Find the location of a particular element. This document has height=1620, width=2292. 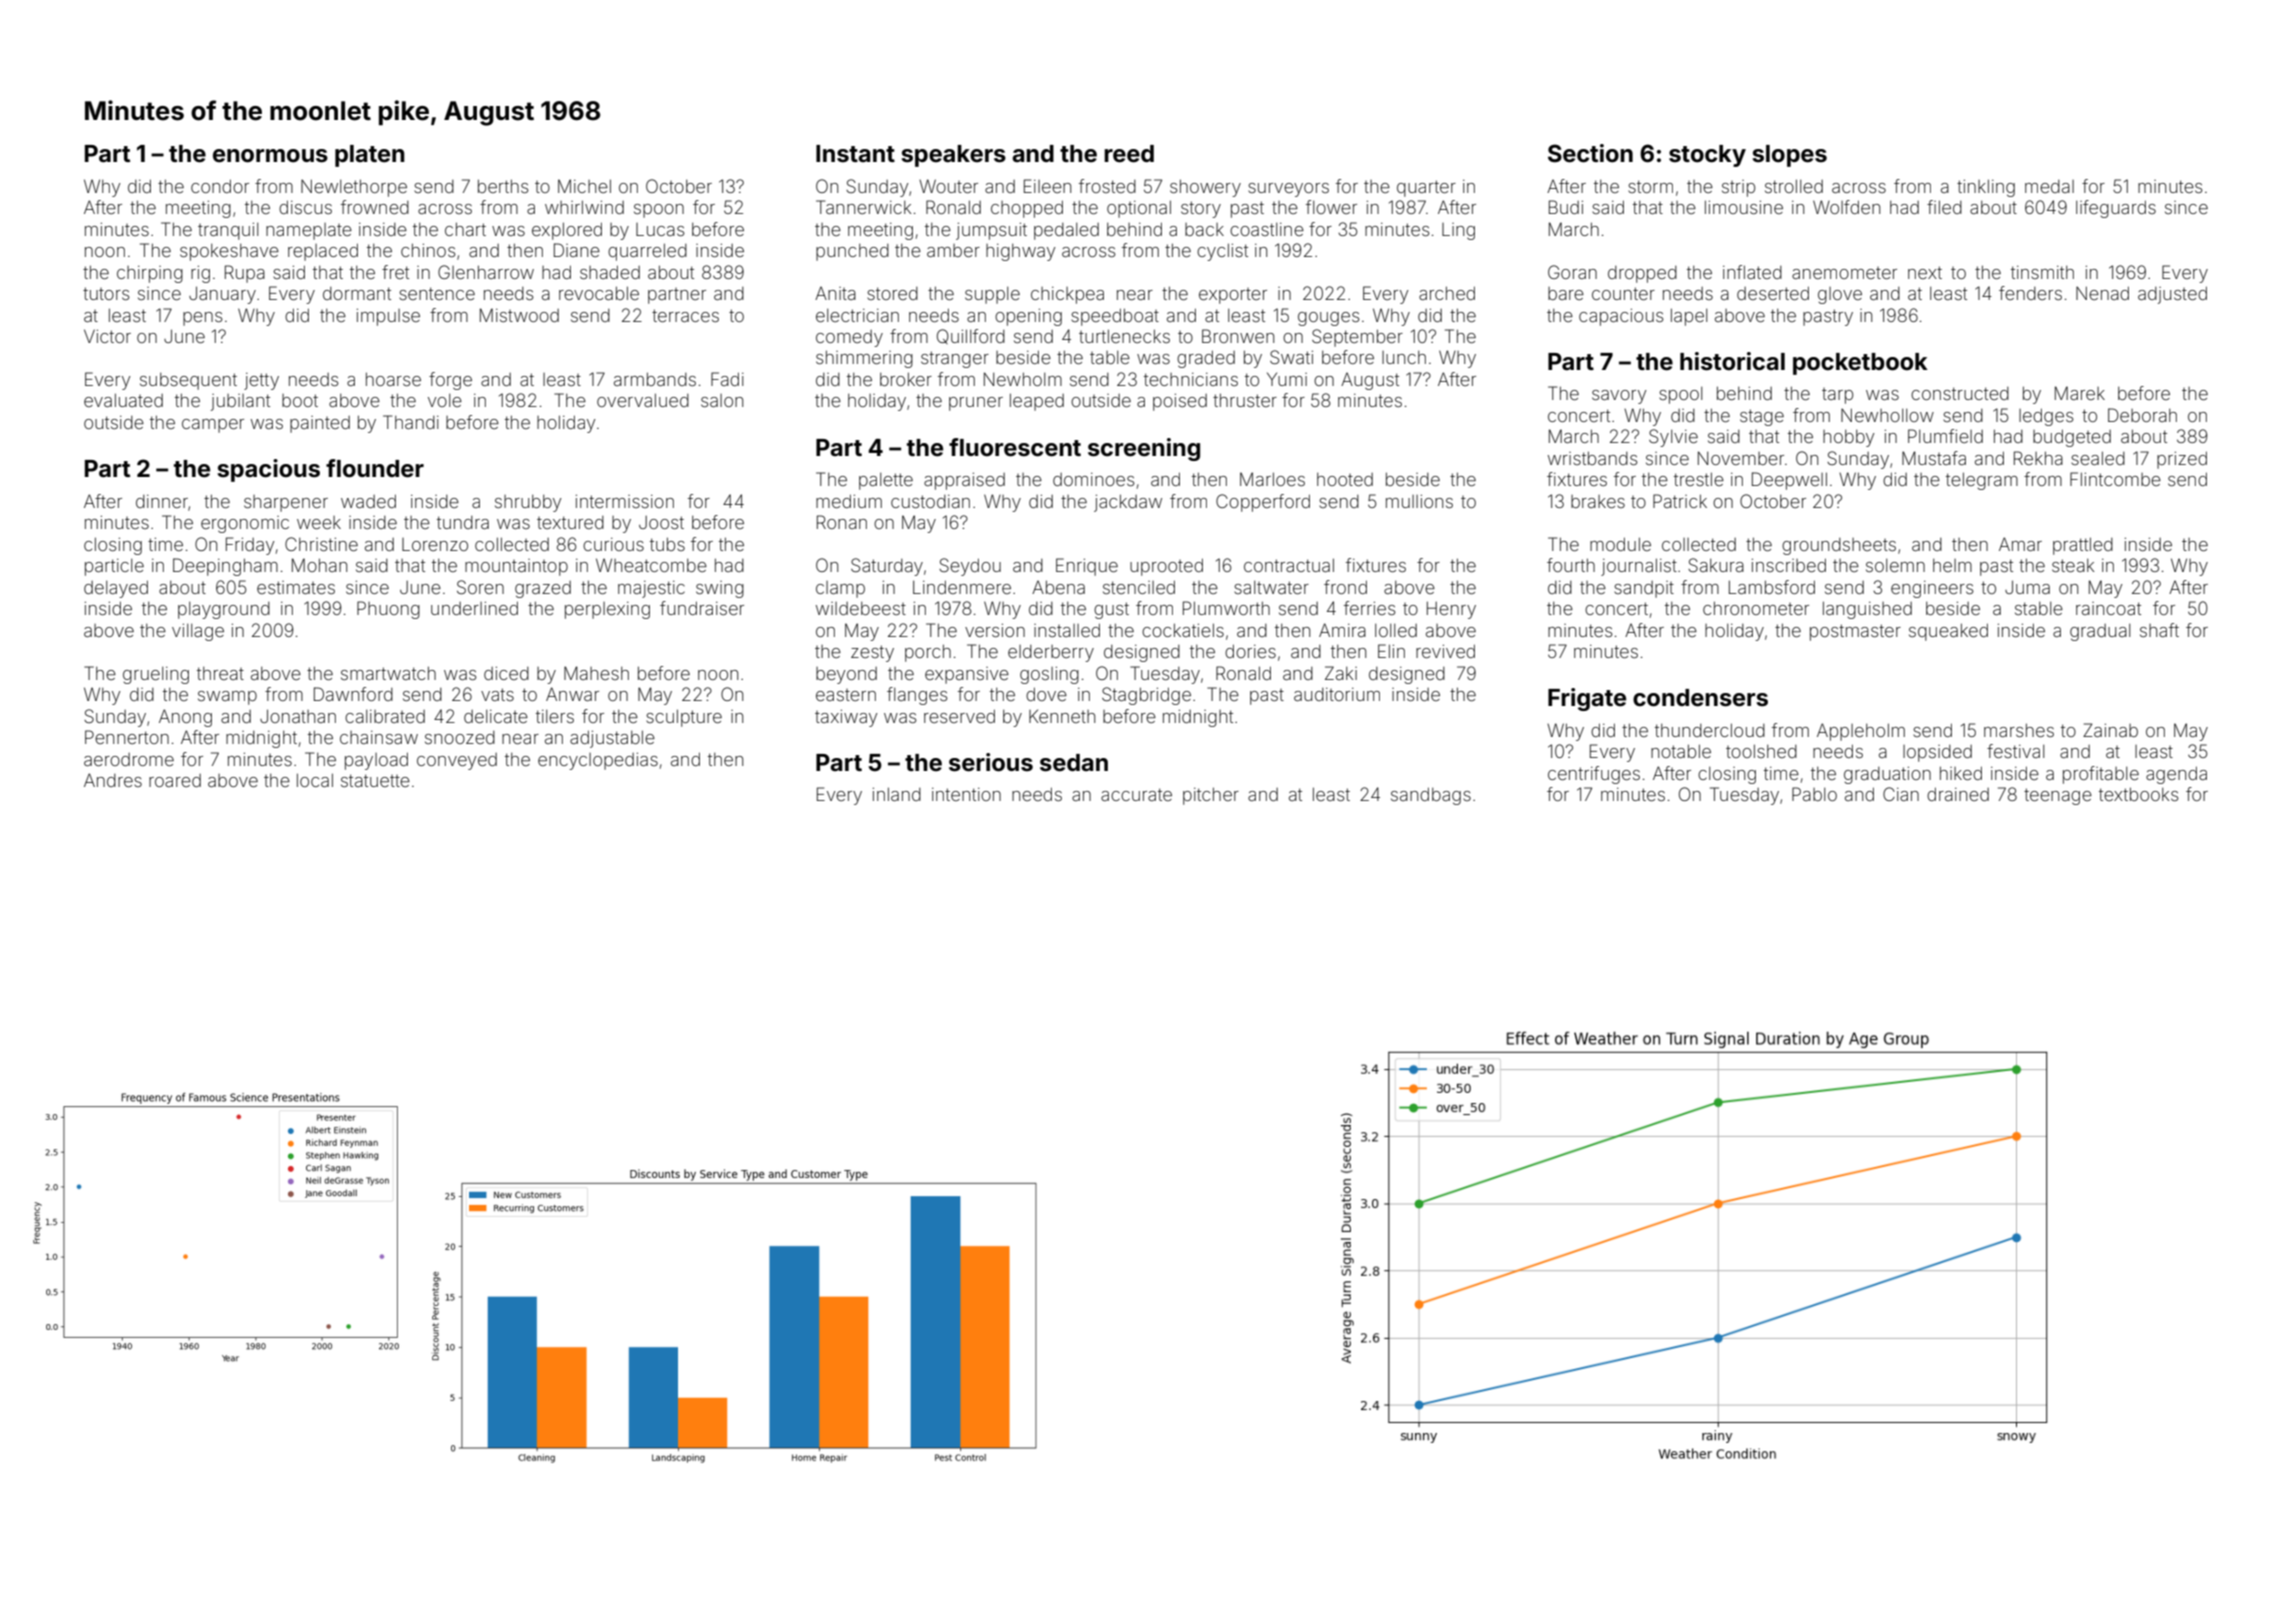

enormous is located at coordinates (270, 156).
